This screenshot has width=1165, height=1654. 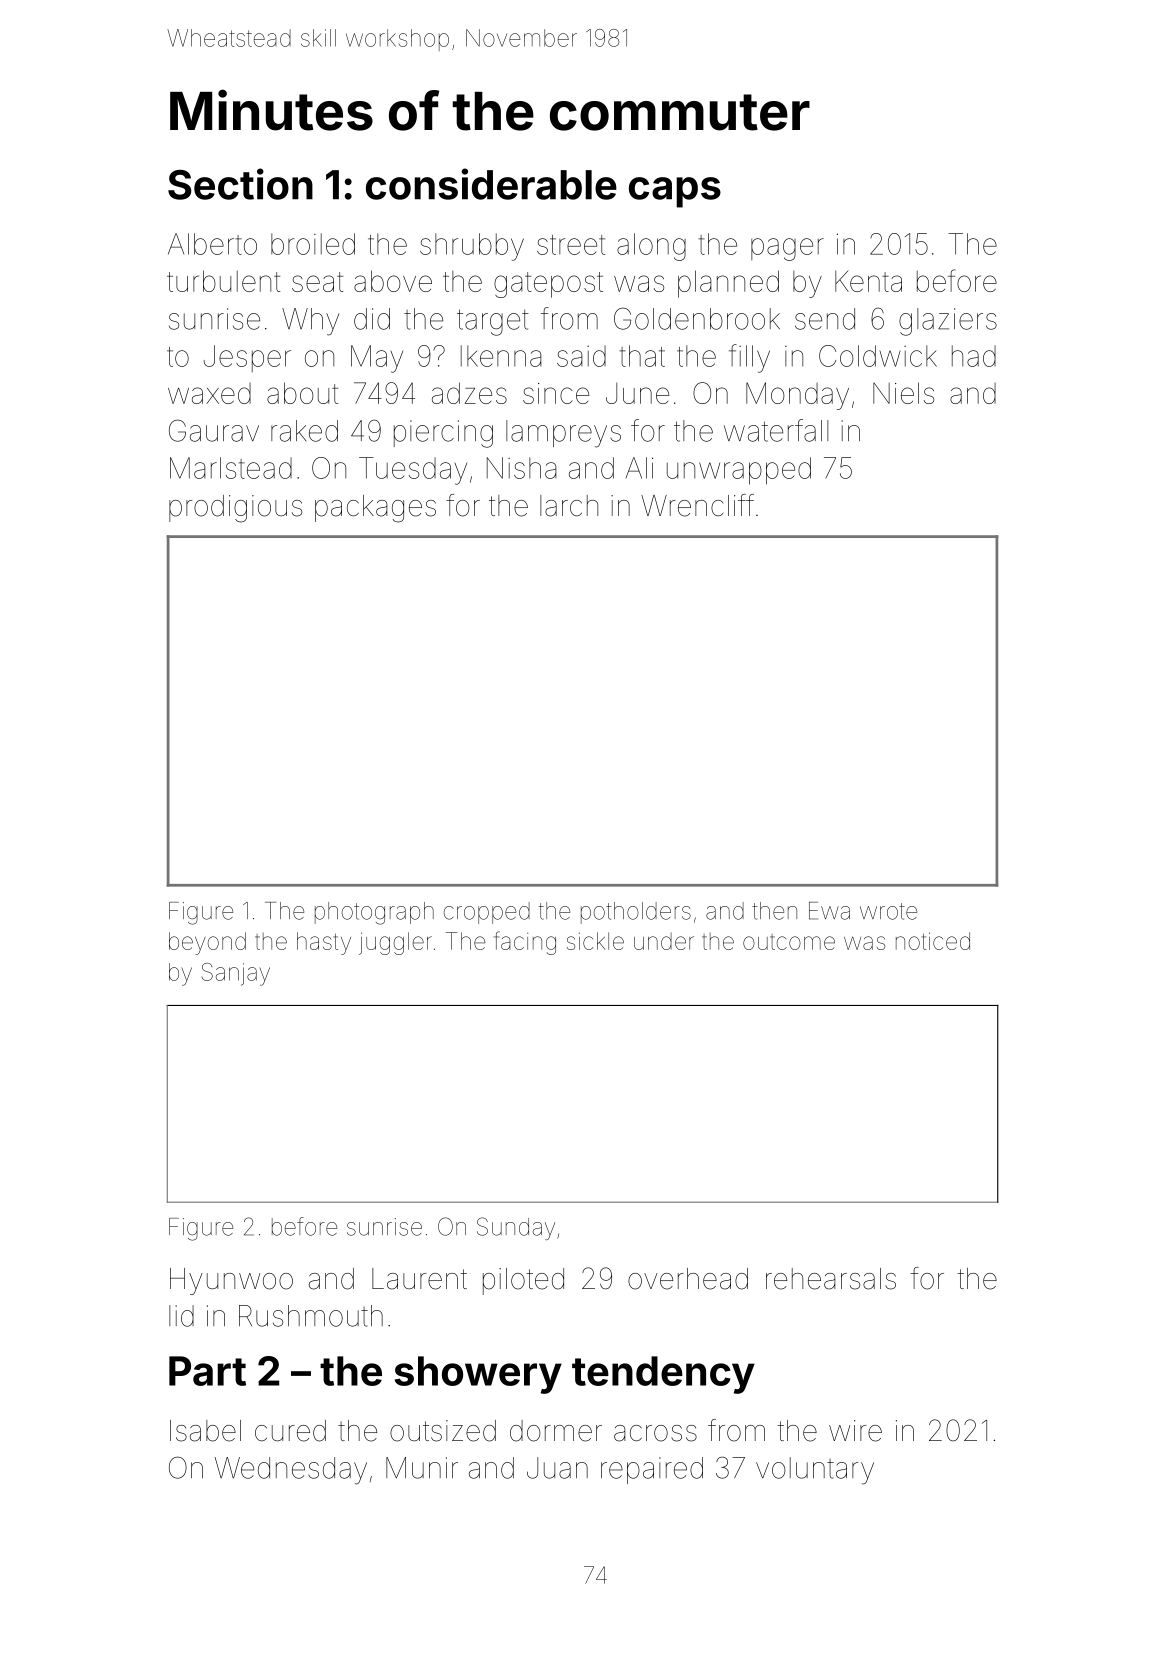 What do you see at coordinates (205, 1431) in the screenshot?
I see `Isabel` at bounding box center [205, 1431].
